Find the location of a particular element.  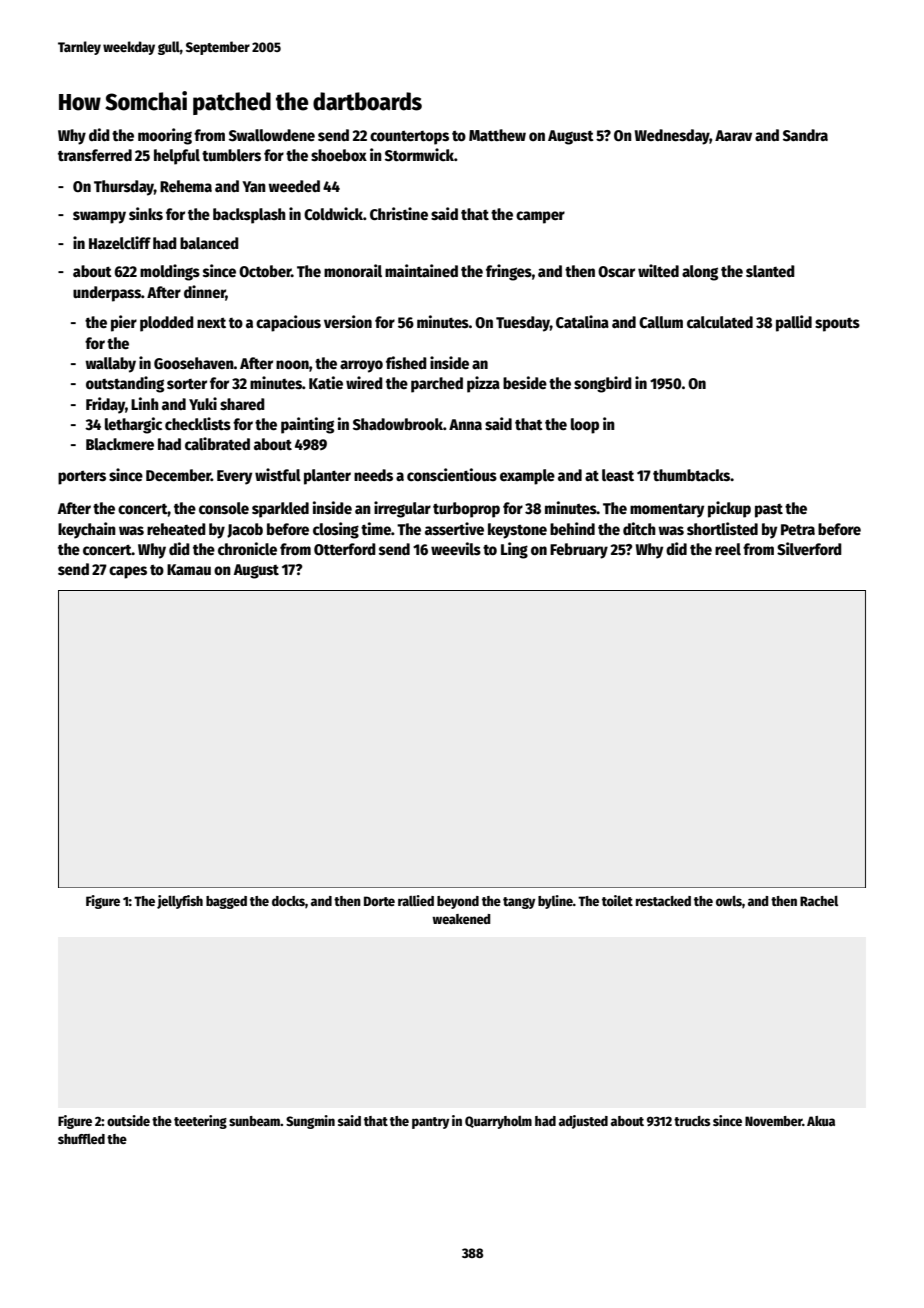

Silverford is located at coordinates (809, 549).
